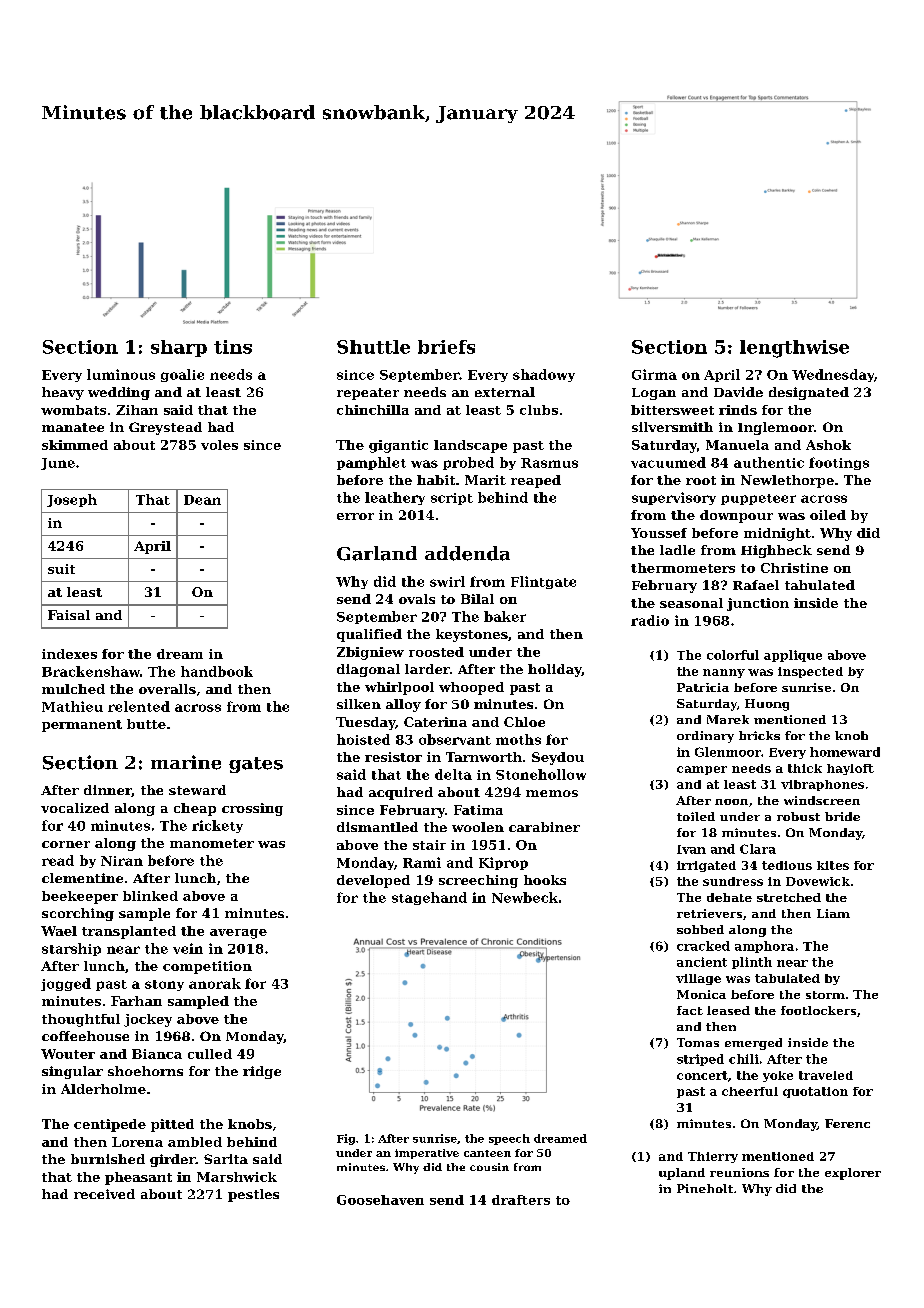 The height and width of the page is (1308, 924). Describe the element at coordinates (833, 913) in the page. I see `Liam` at that location.
